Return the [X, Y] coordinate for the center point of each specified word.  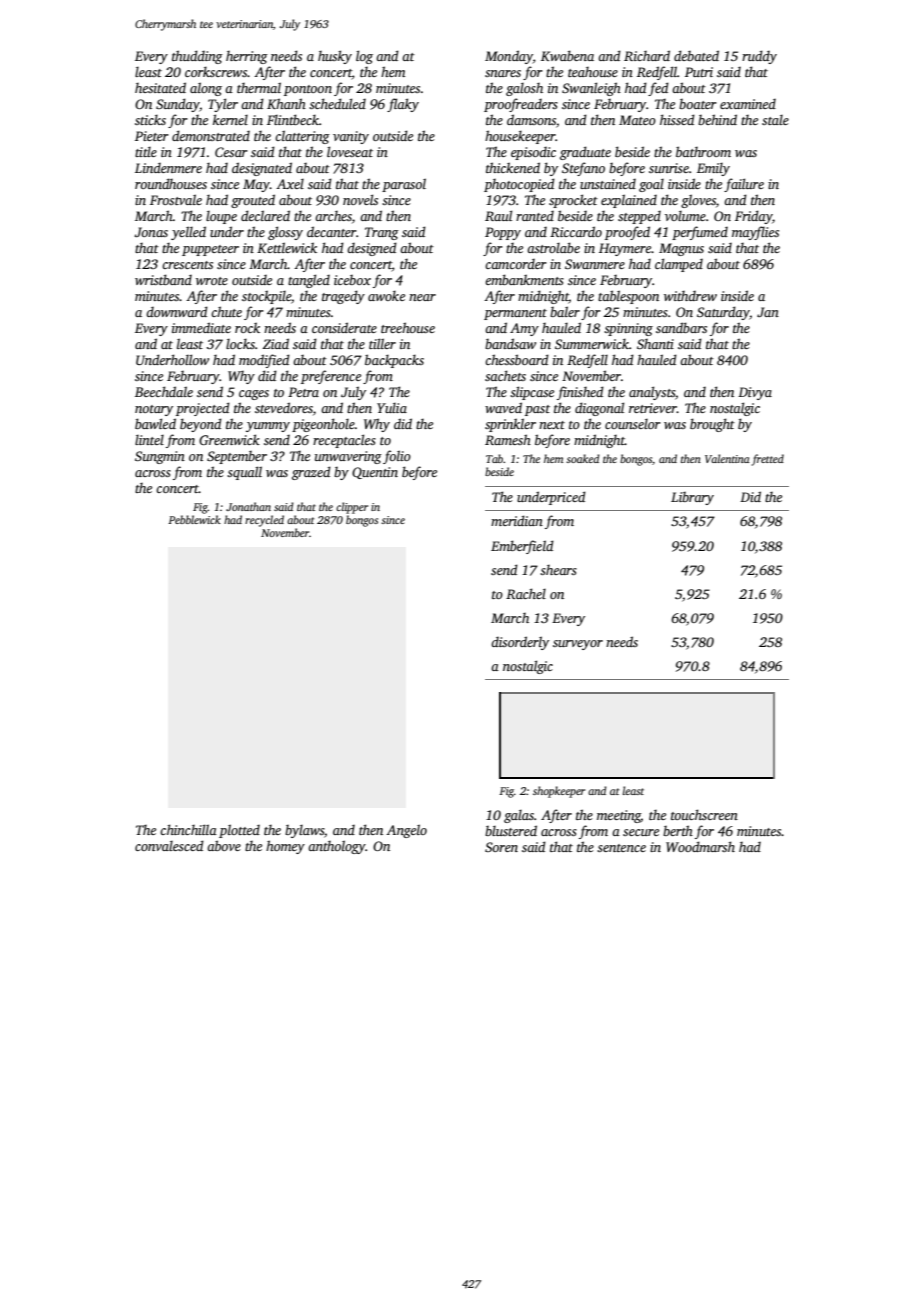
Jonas [151, 232]
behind [717, 119]
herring [247, 57]
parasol [404, 185]
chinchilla [188, 829]
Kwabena [567, 55]
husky [335, 57]
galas [519, 816]
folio [397, 457]
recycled [264, 521]
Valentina [727, 458]
